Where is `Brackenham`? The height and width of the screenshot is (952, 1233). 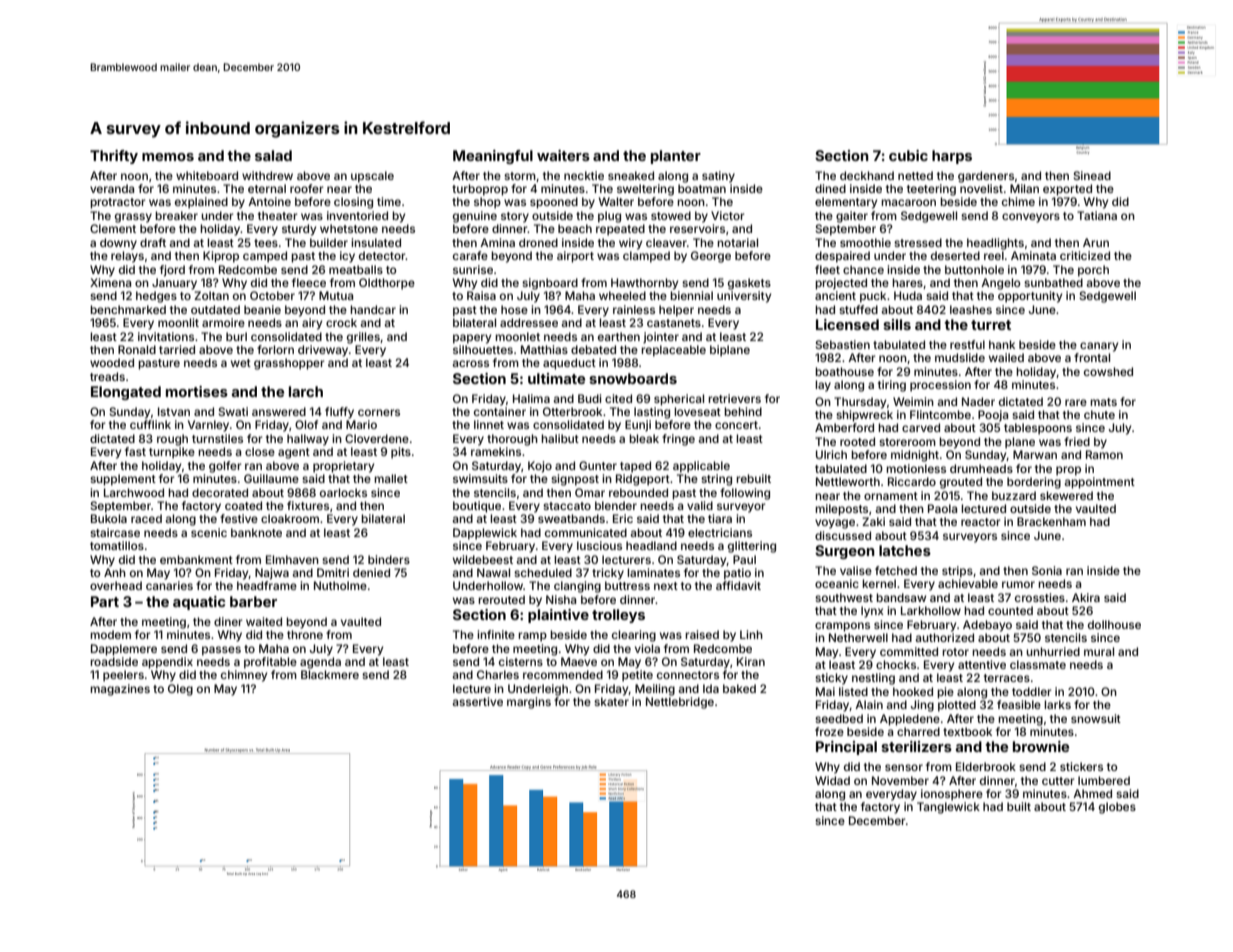 Brackenham is located at coordinates (1051, 521).
